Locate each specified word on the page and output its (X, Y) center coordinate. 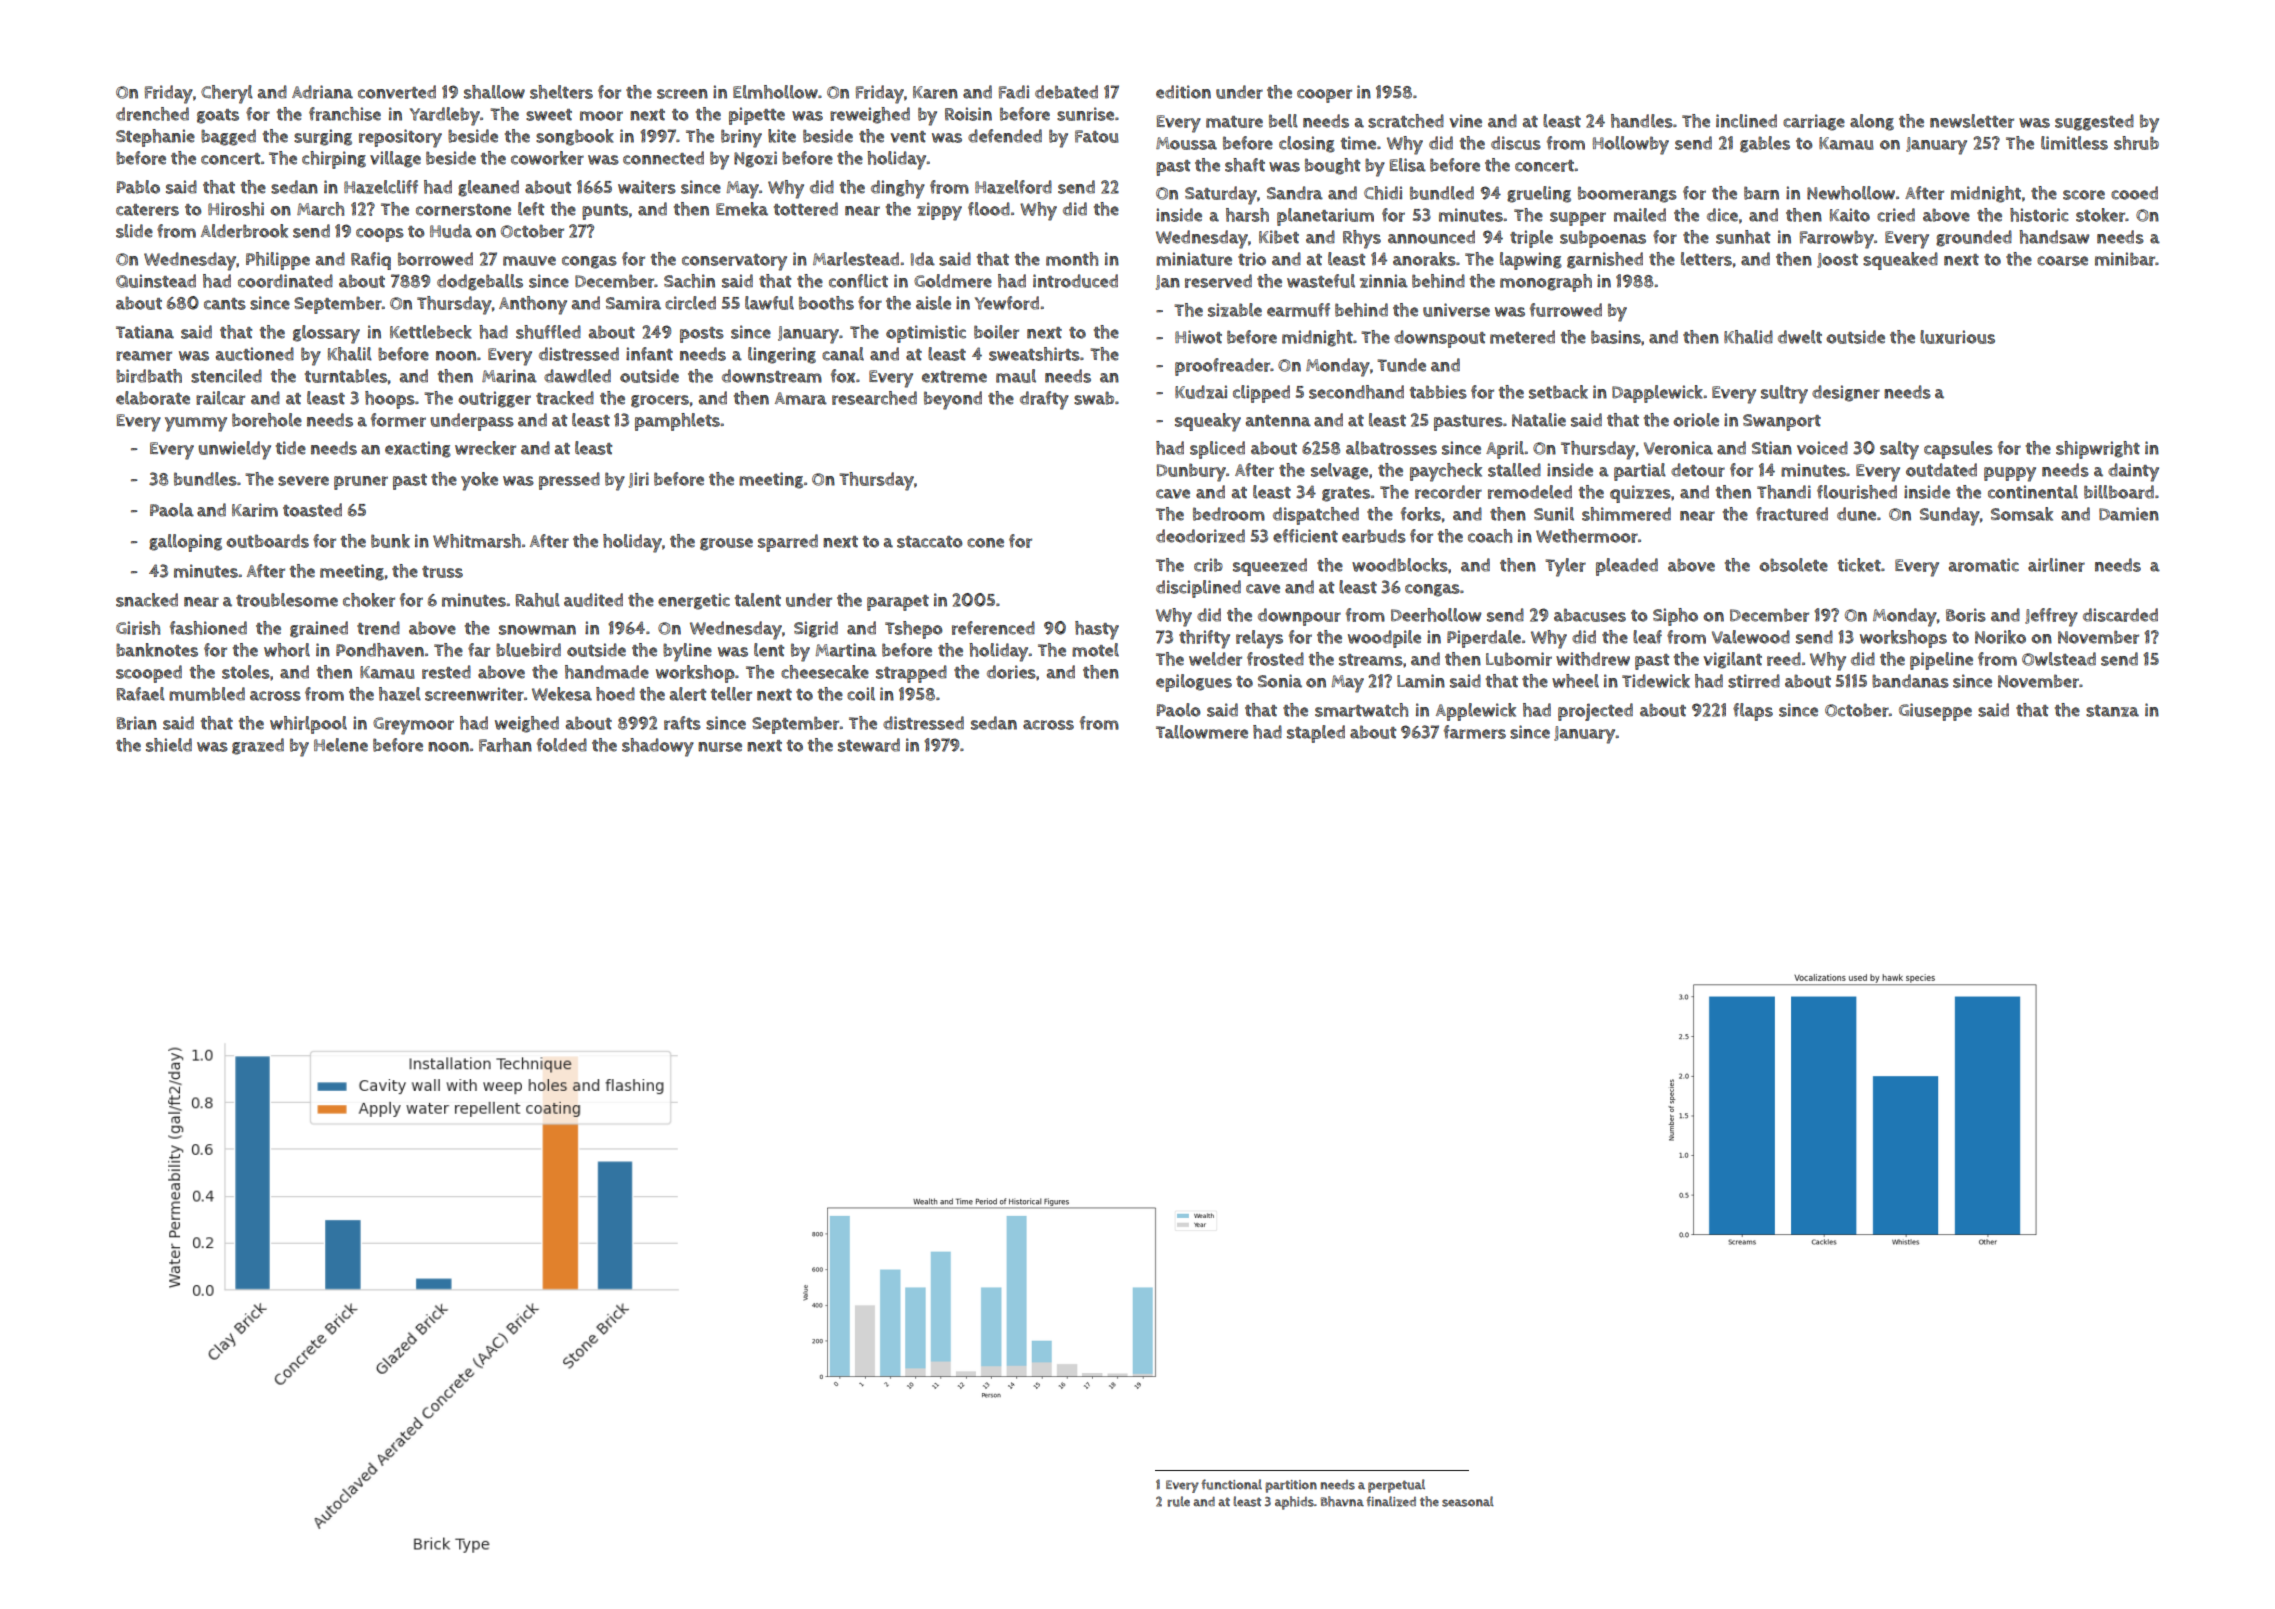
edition (1183, 92)
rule (1178, 1501)
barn (1761, 193)
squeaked (1900, 261)
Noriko (2000, 637)
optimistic (926, 334)
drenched (152, 114)
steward (869, 745)
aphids (1294, 1503)
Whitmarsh (477, 541)
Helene (341, 745)
